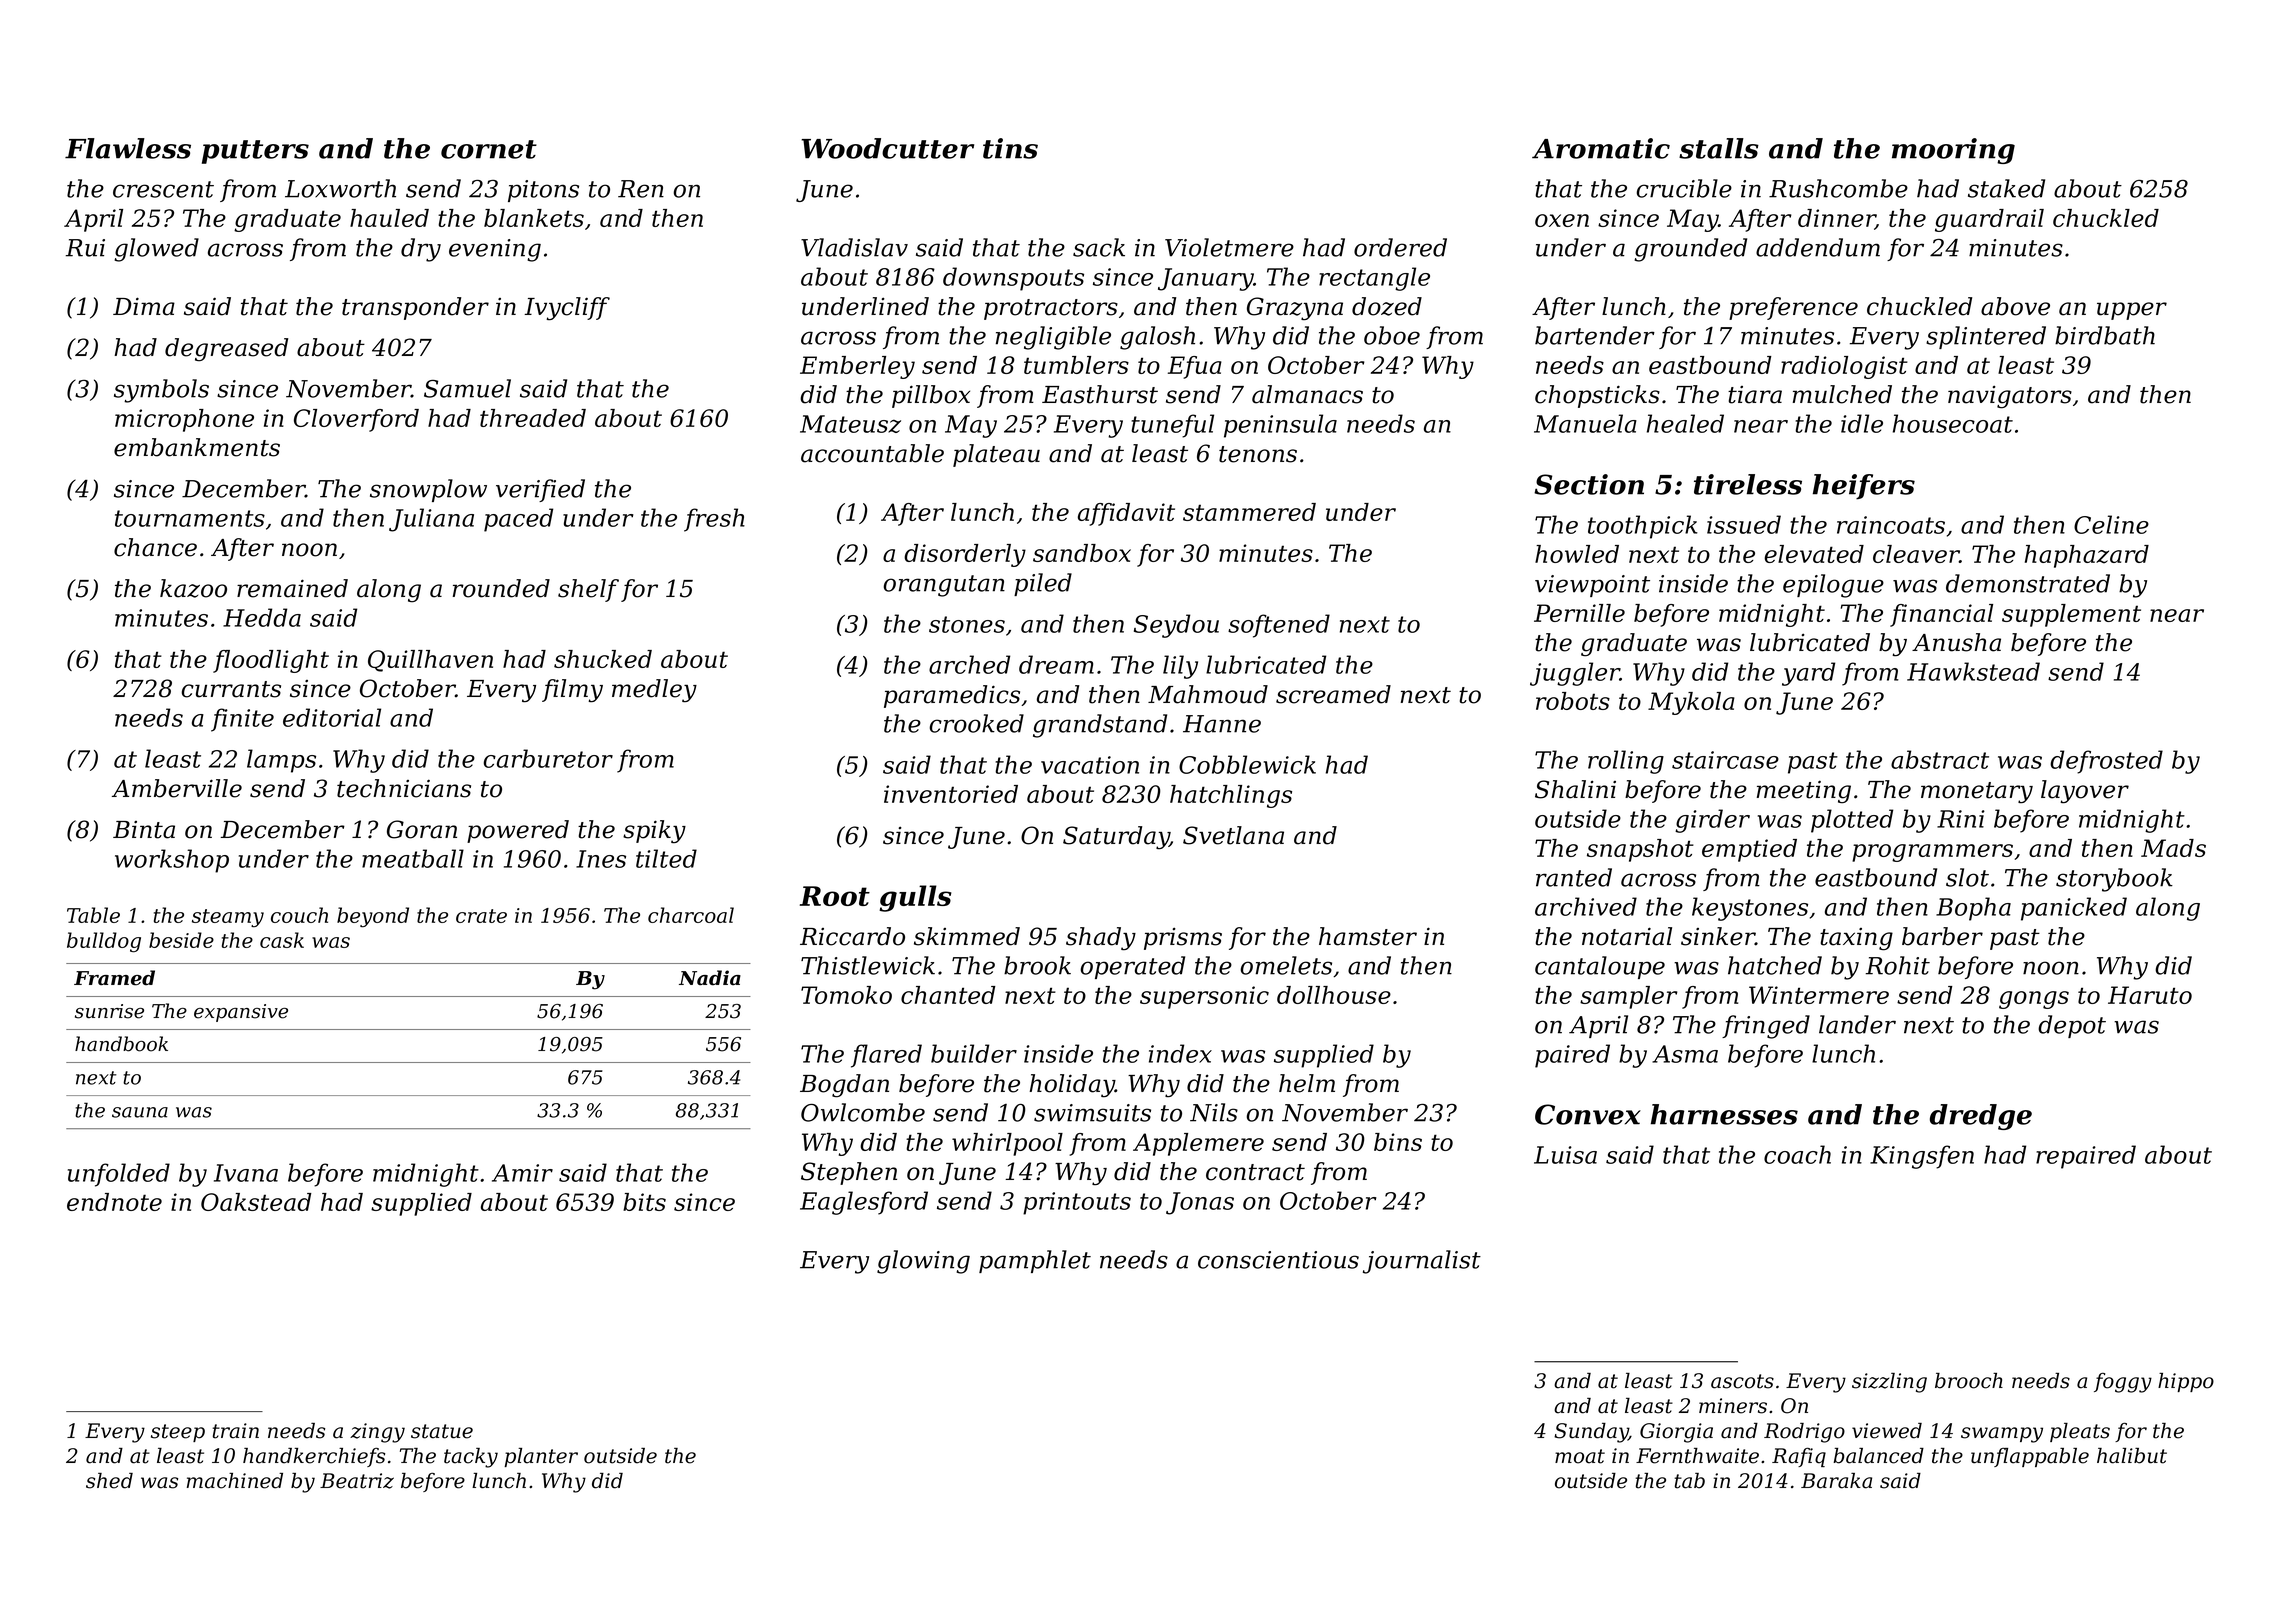 This screenshot has height=1616, width=2285. What do you see at coordinates (951, 794) in the screenshot?
I see `inventoried` at bounding box center [951, 794].
